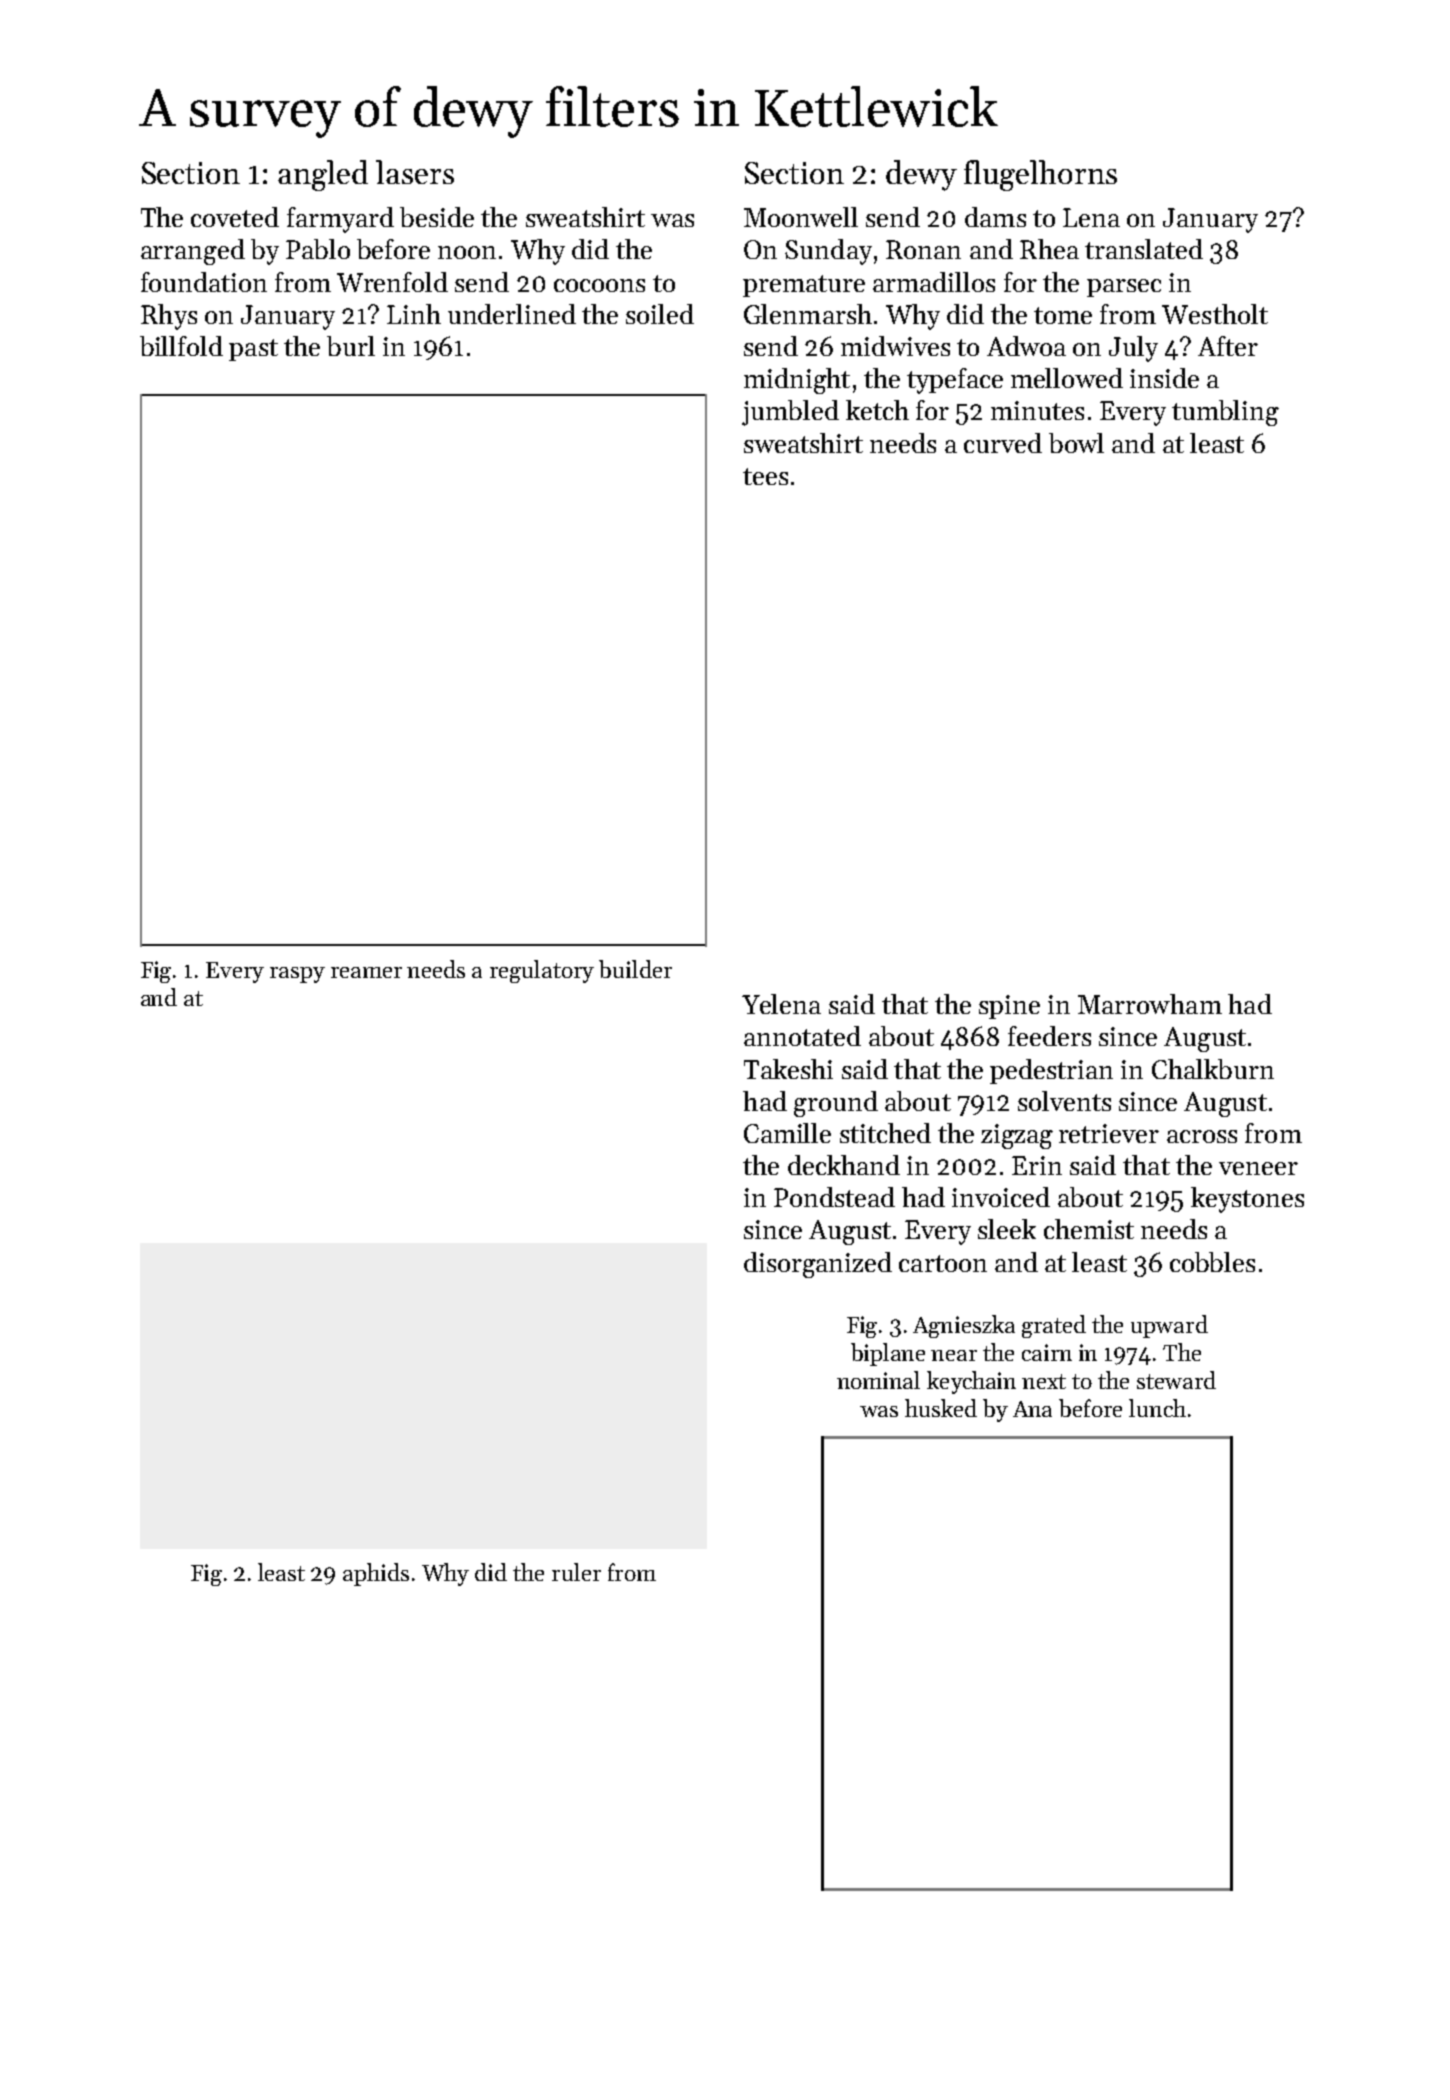 The height and width of the screenshot is (2100, 1450). What do you see at coordinates (366, 972) in the screenshot?
I see `reamer` at bounding box center [366, 972].
